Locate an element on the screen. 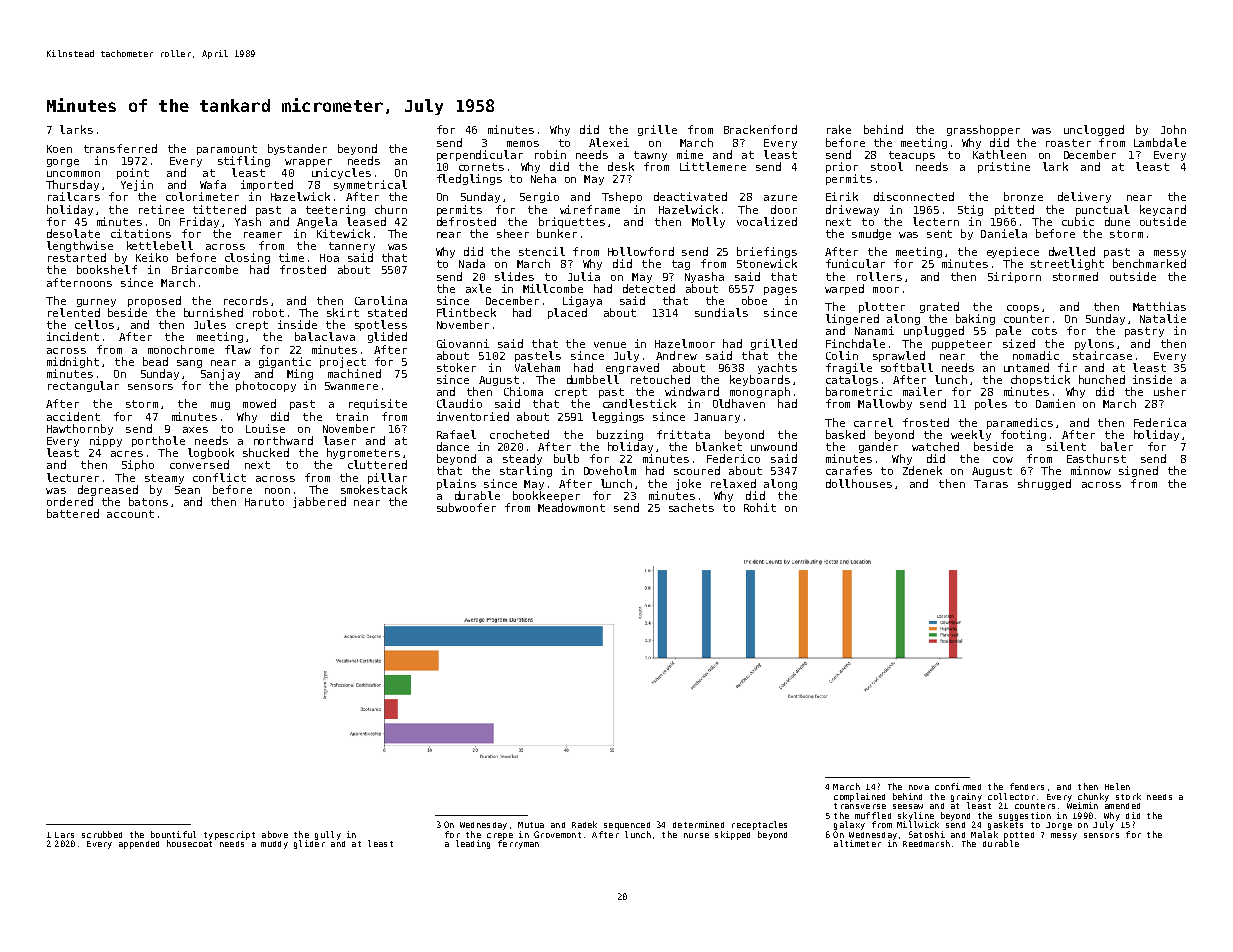 The image size is (1233, 952). Lars is located at coordinates (64, 835).
